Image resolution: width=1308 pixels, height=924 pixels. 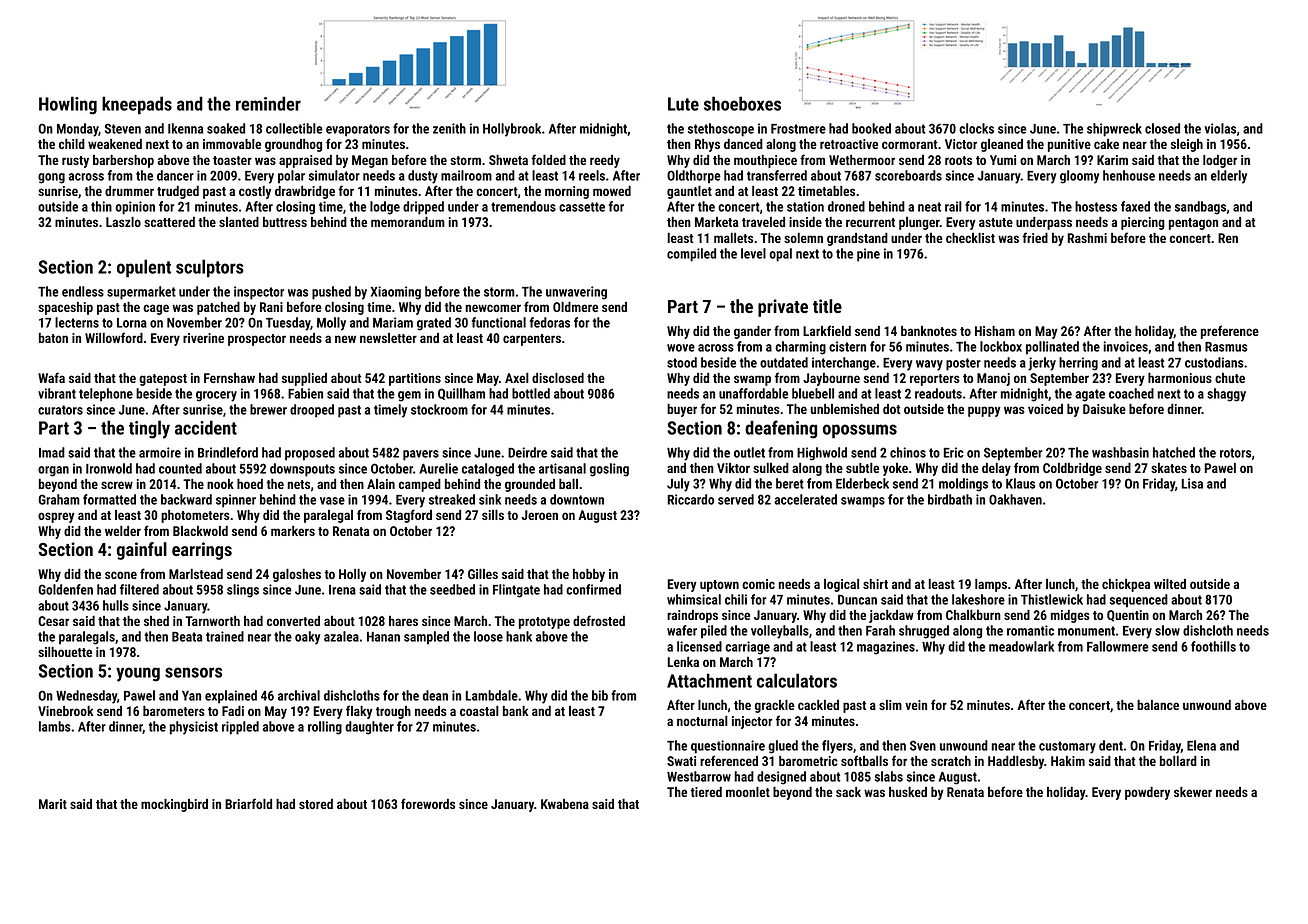 What do you see at coordinates (304, 379) in the image?
I see `supplied` at bounding box center [304, 379].
